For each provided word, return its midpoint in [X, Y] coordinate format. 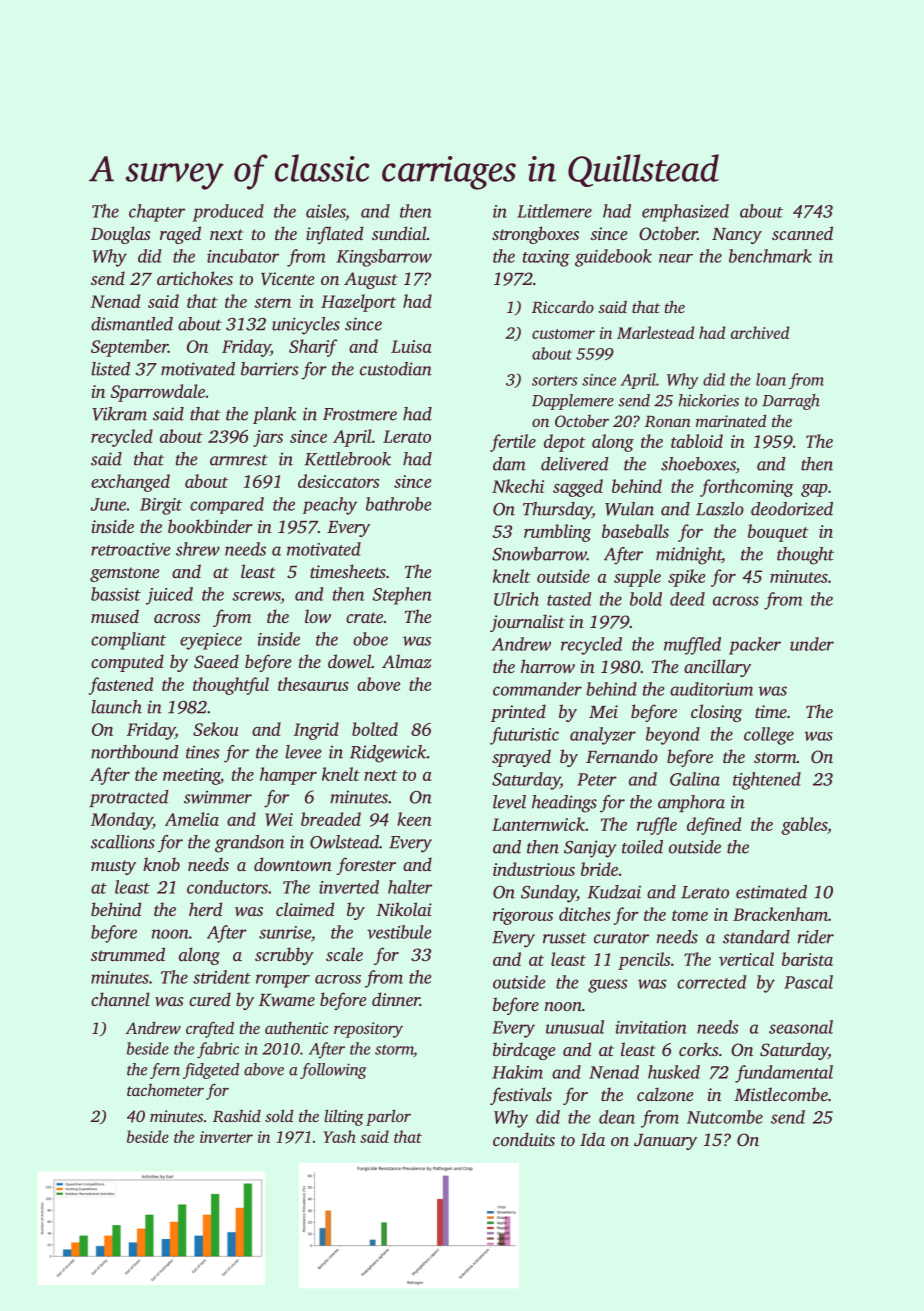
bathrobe [399, 504]
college [769, 736]
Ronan [668, 421]
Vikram [119, 414]
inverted [349, 887]
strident [222, 977]
